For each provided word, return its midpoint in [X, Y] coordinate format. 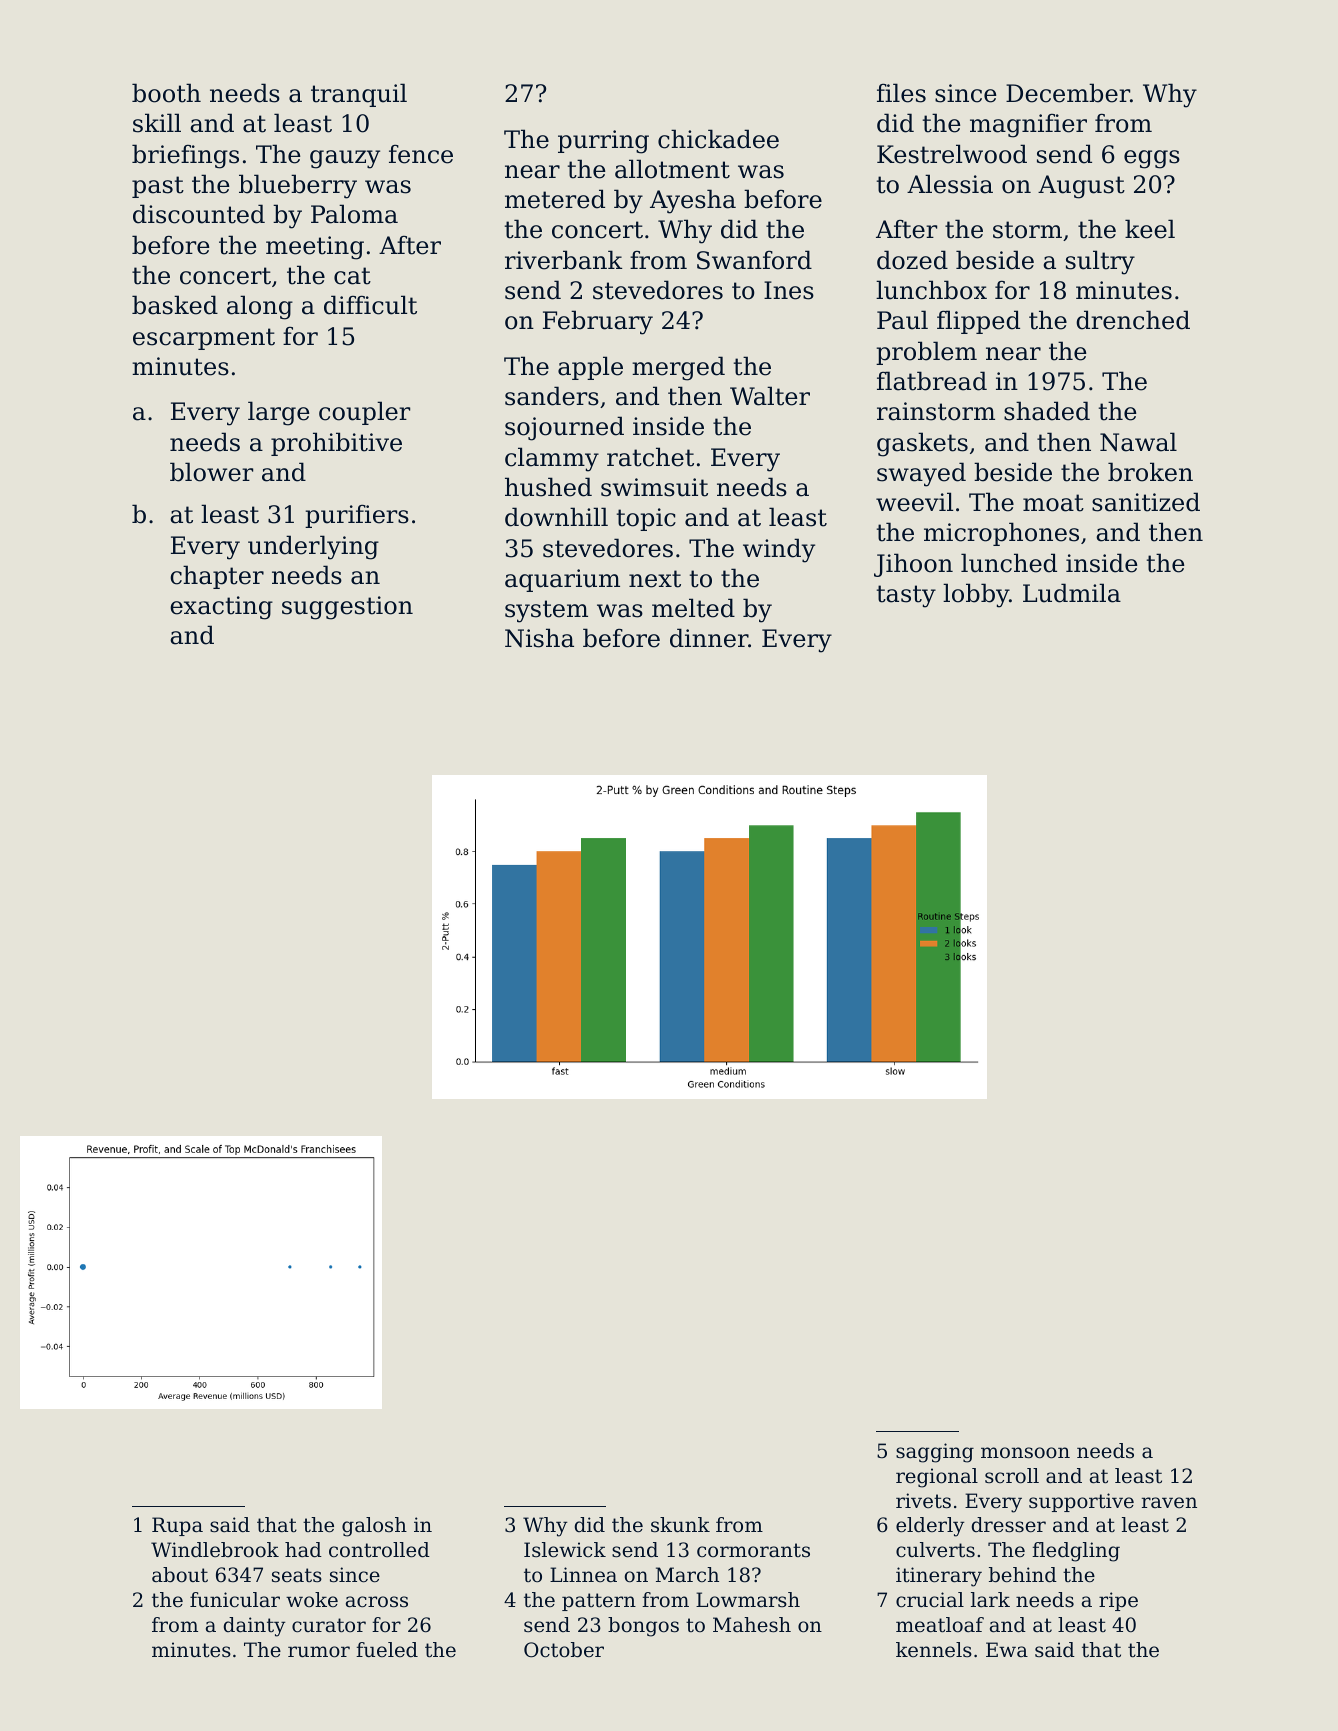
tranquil [359, 95]
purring [603, 142]
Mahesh [752, 1625]
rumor [319, 1652]
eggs [1152, 159]
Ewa [1007, 1649]
